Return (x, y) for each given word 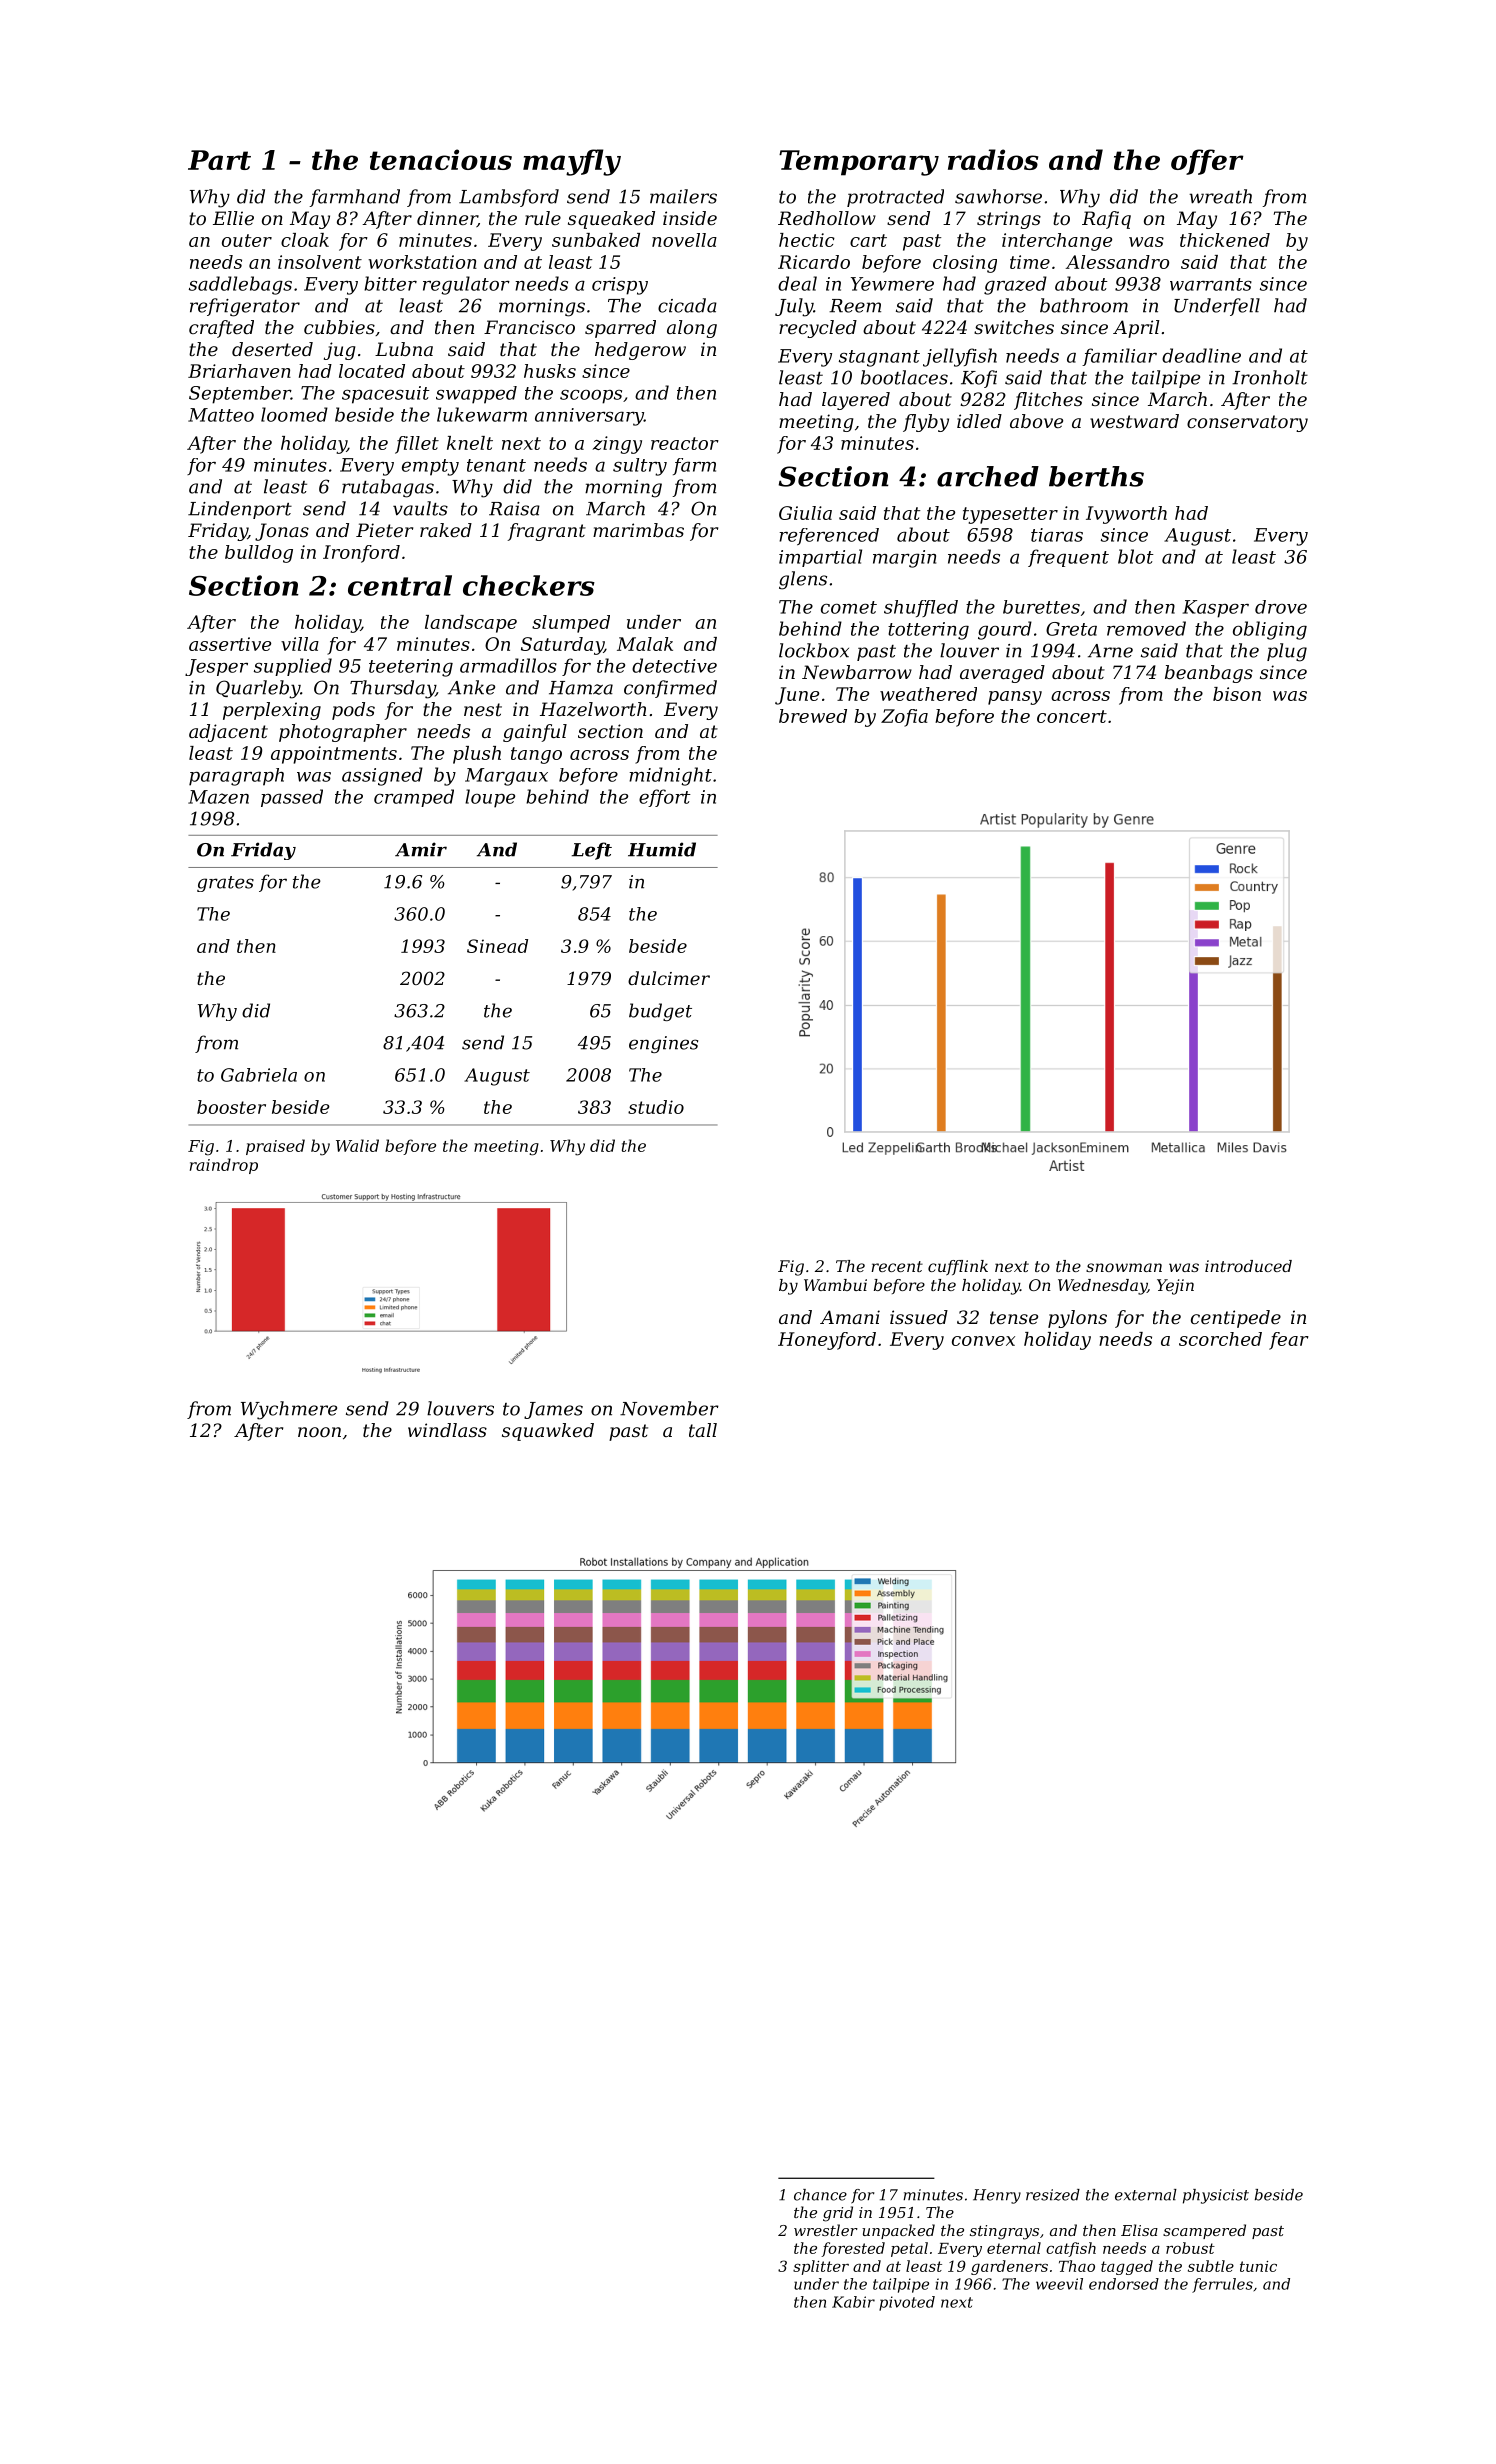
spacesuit (386, 395)
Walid (357, 1145)
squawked (548, 1432)
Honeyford (827, 1341)
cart (868, 240)
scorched (1220, 1339)
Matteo (221, 415)
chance (820, 2195)
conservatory (1247, 423)
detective (674, 665)
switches (1014, 327)
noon (319, 1432)
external (1146, 2195)
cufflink (958, 1267)
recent (897, 1266)
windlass (447, 1430)
